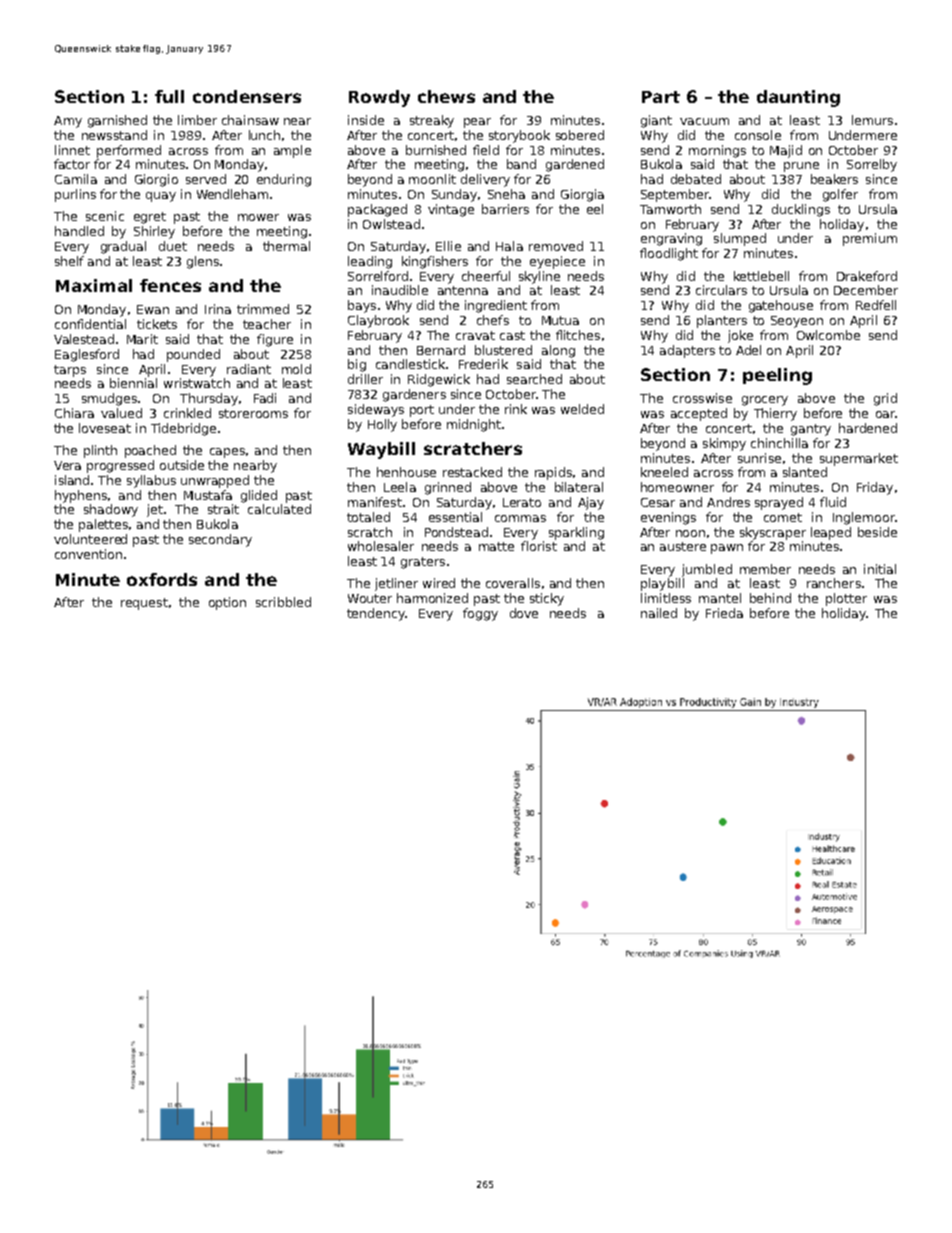 The height and width of the image is (1233, 952). What do you see at coordinates (798, 98) in the image?
I see `daunting` at bounding box center [798, 98].
